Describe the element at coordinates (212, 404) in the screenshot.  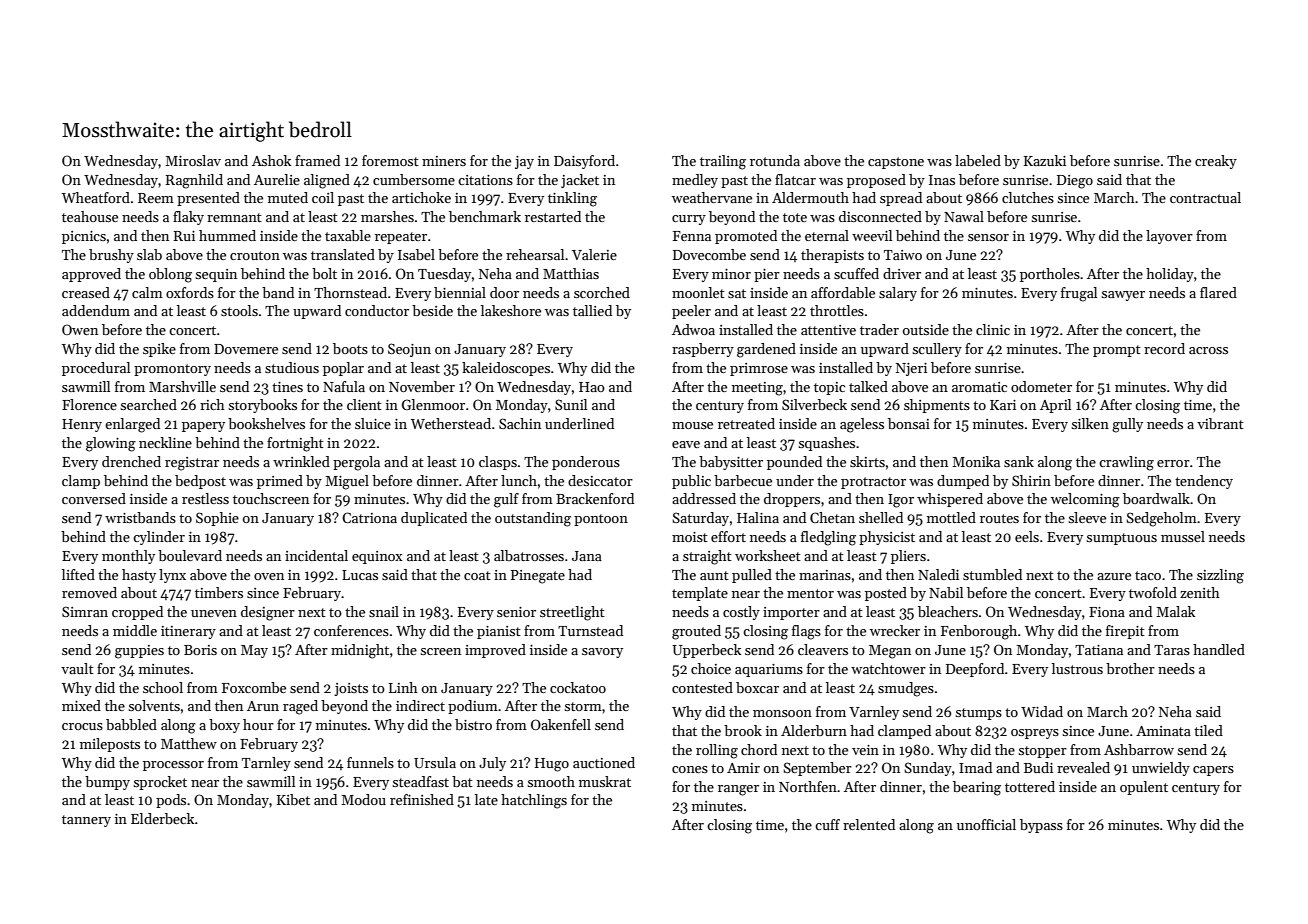
I see `rich` at that location.
